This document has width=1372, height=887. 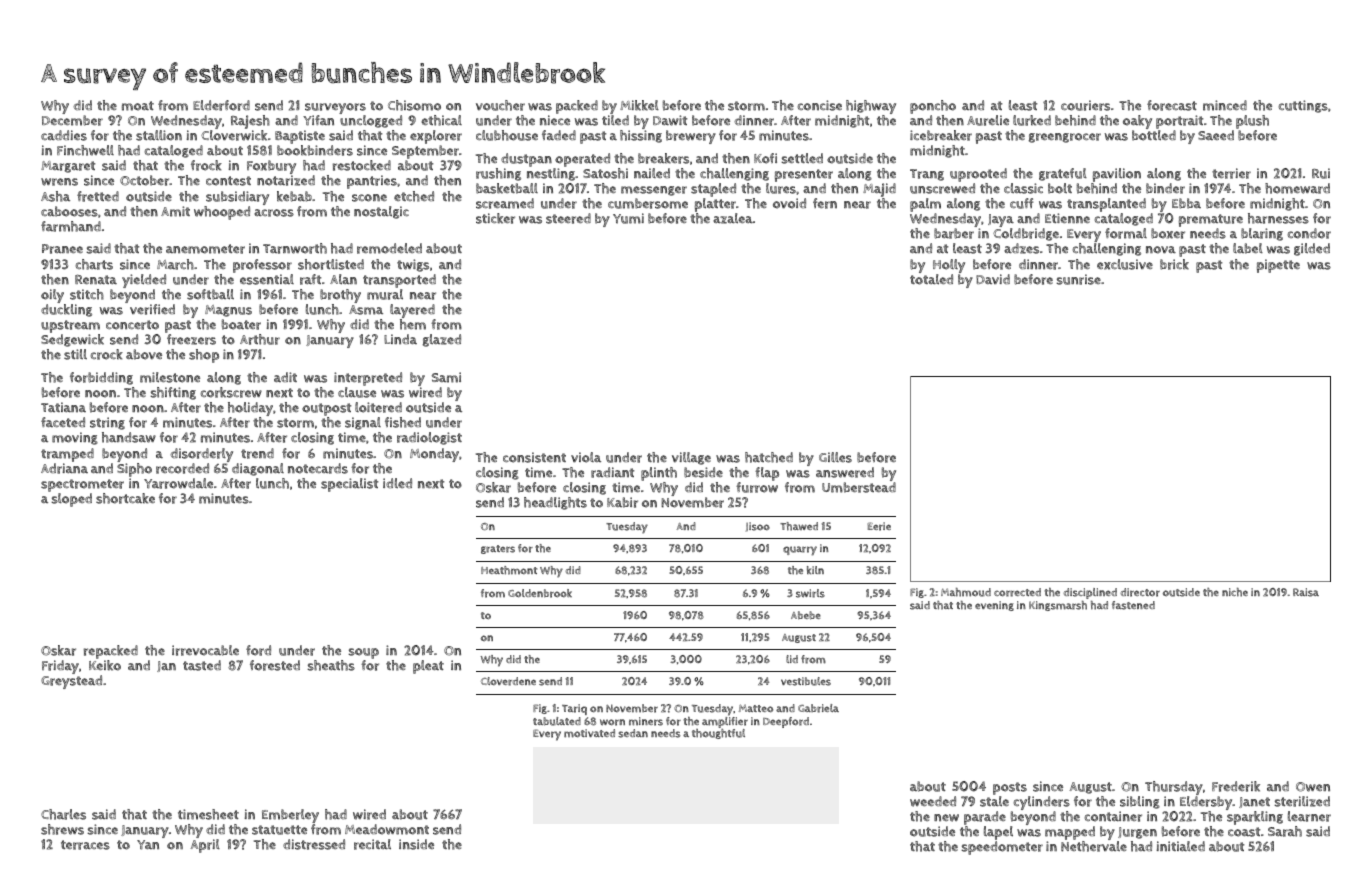 I want to click on adit, so click(x=285, y=377).
